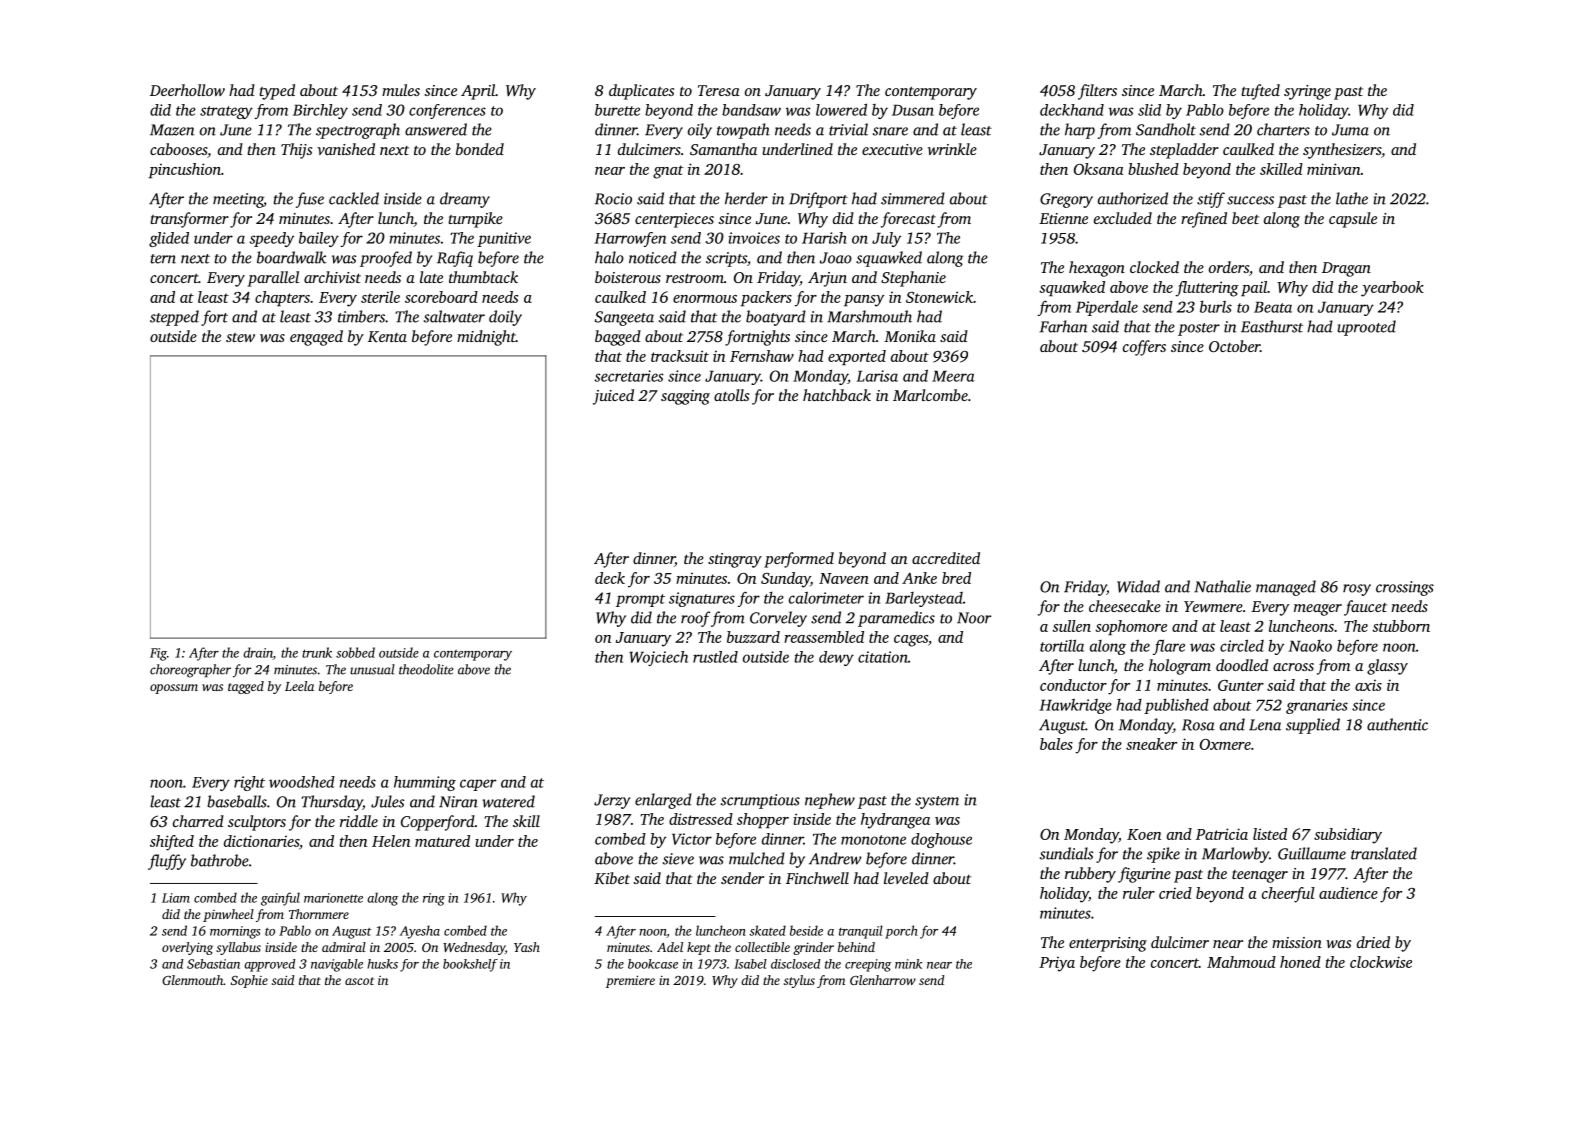  I want to click on tufted, so click(1260, 92).
